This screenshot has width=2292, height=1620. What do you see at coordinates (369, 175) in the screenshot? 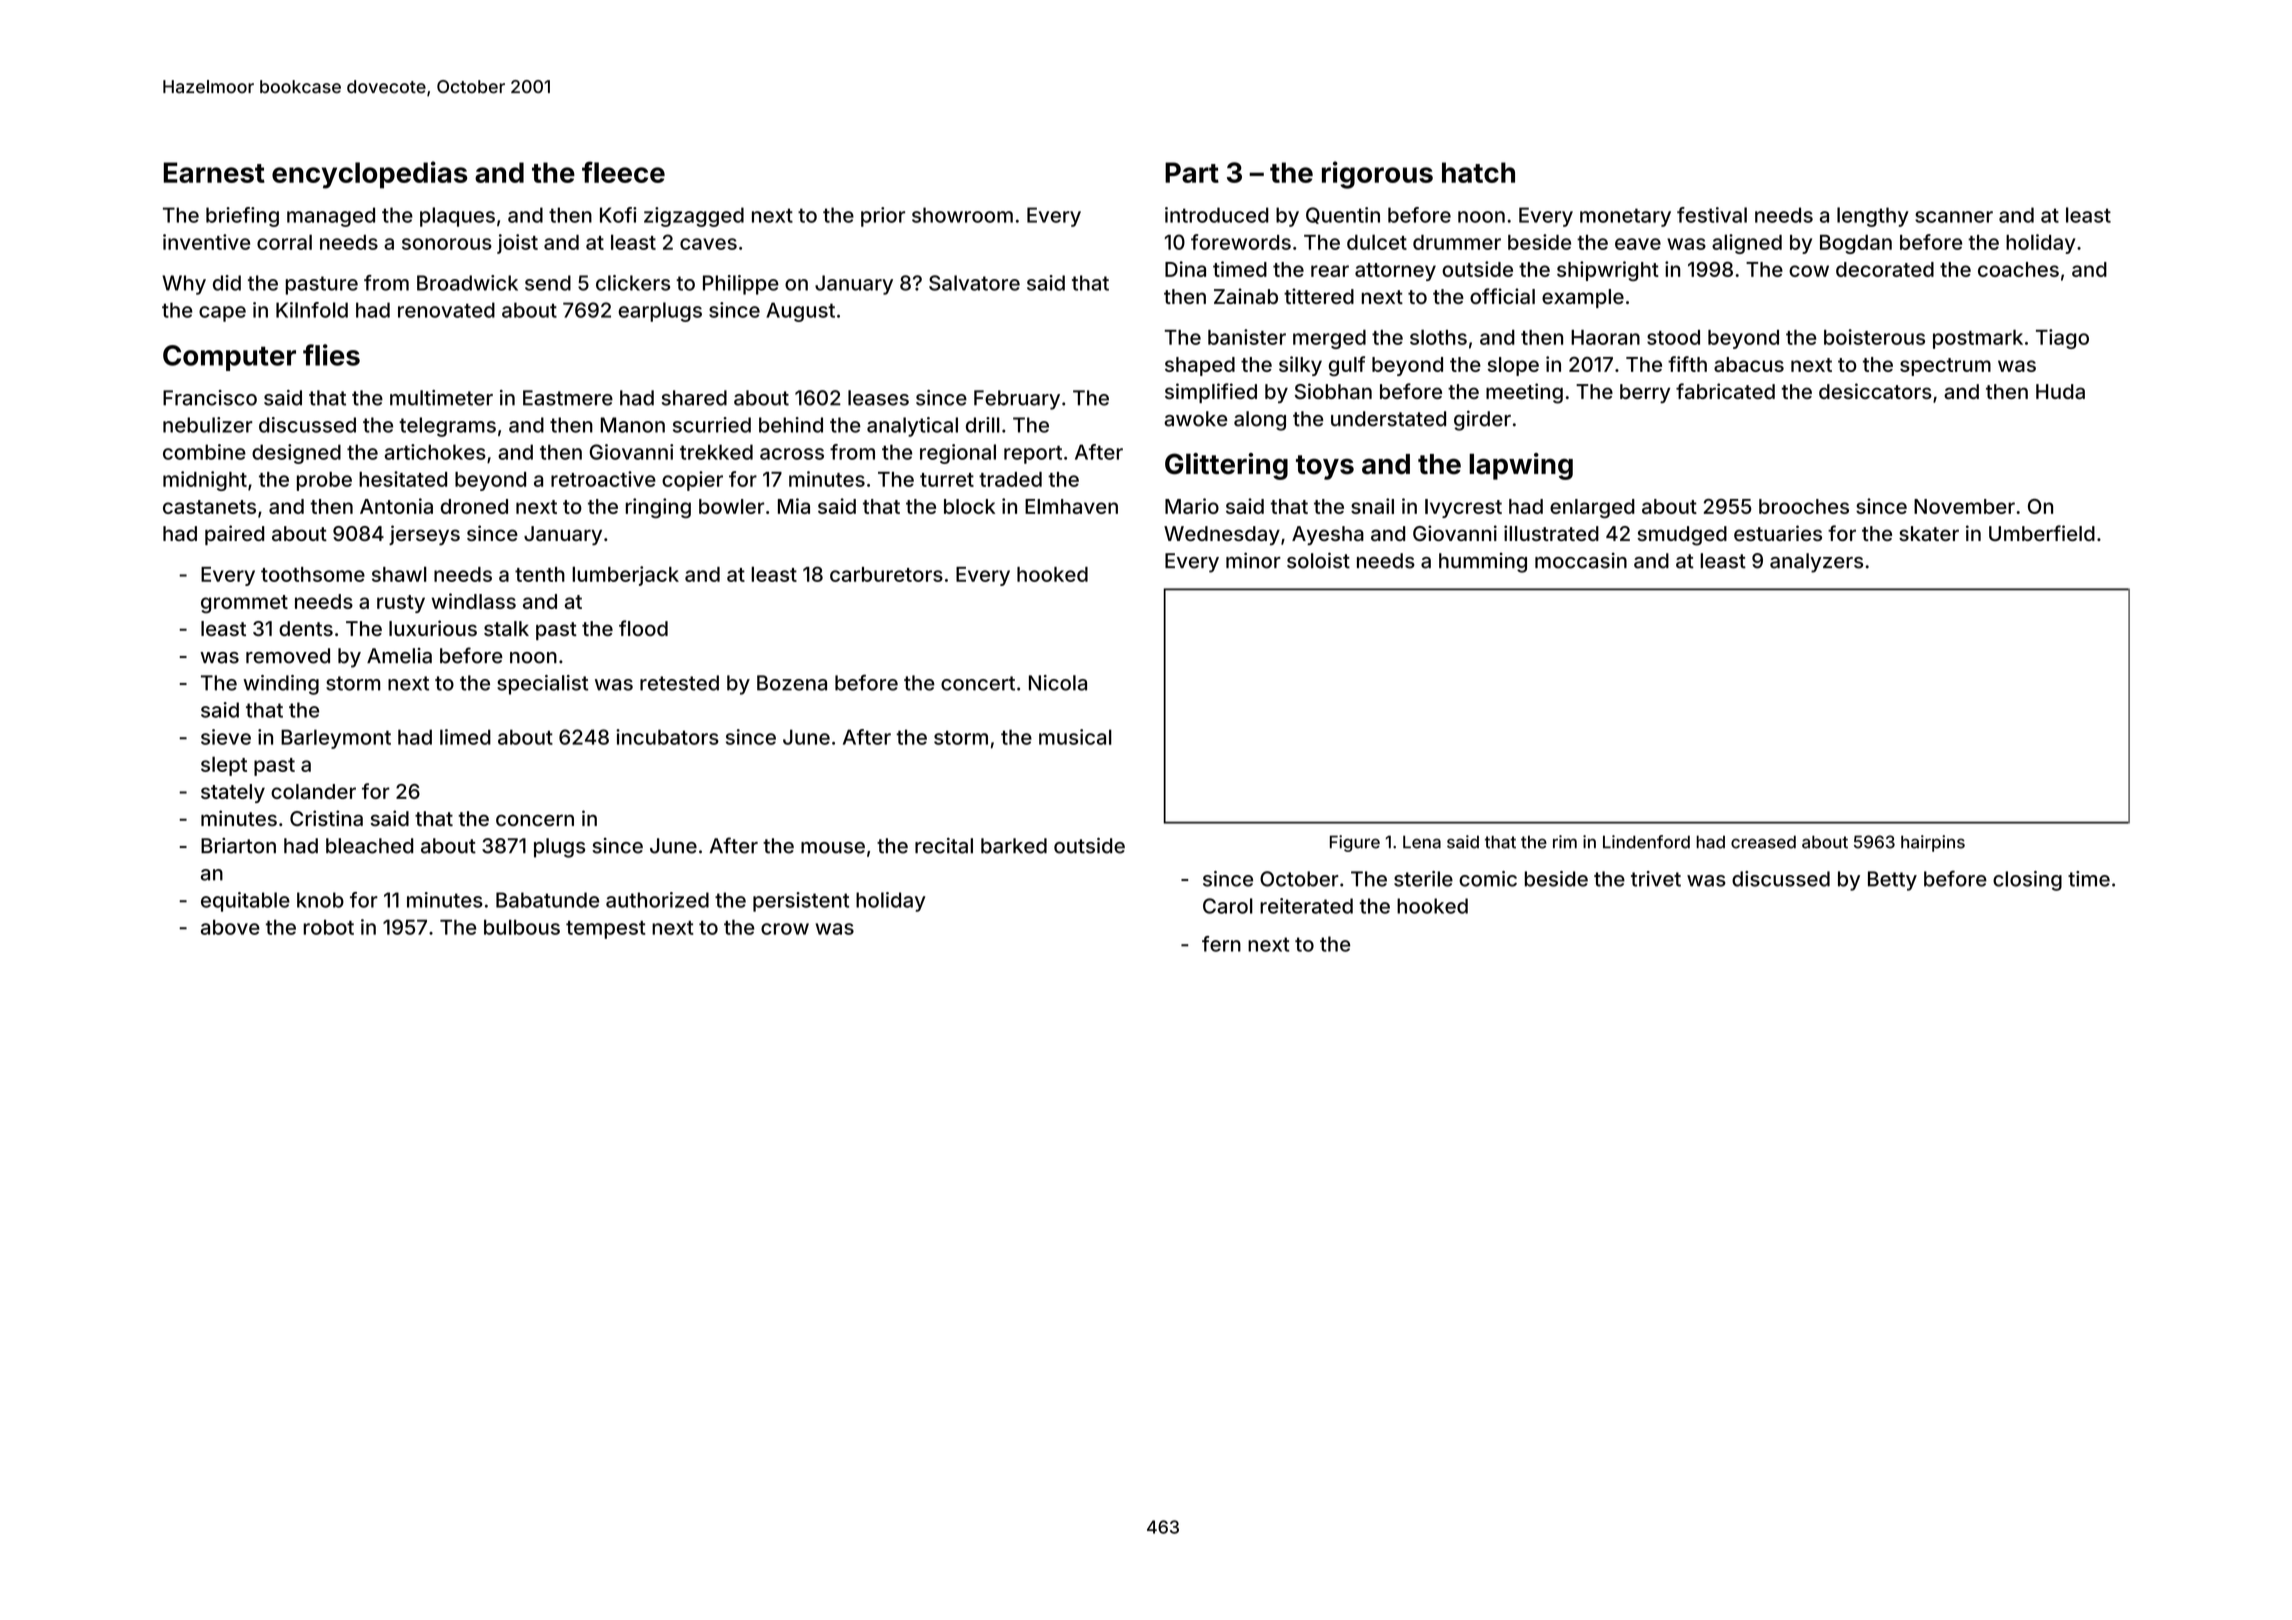
I see `encyclopedias` at bounding box center [369, 175].
